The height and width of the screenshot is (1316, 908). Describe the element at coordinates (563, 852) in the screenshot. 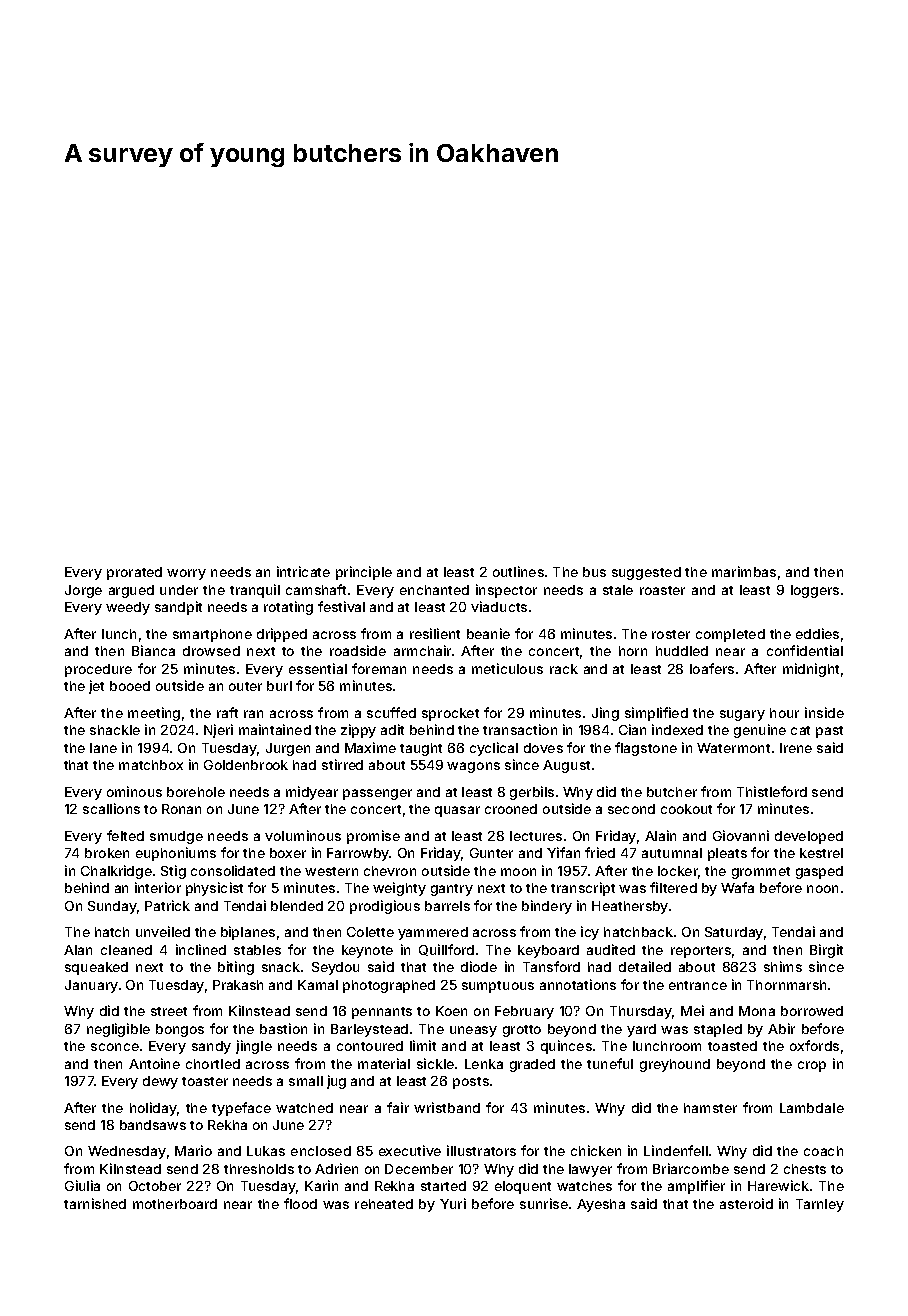

I see `Yifan` at that location.
